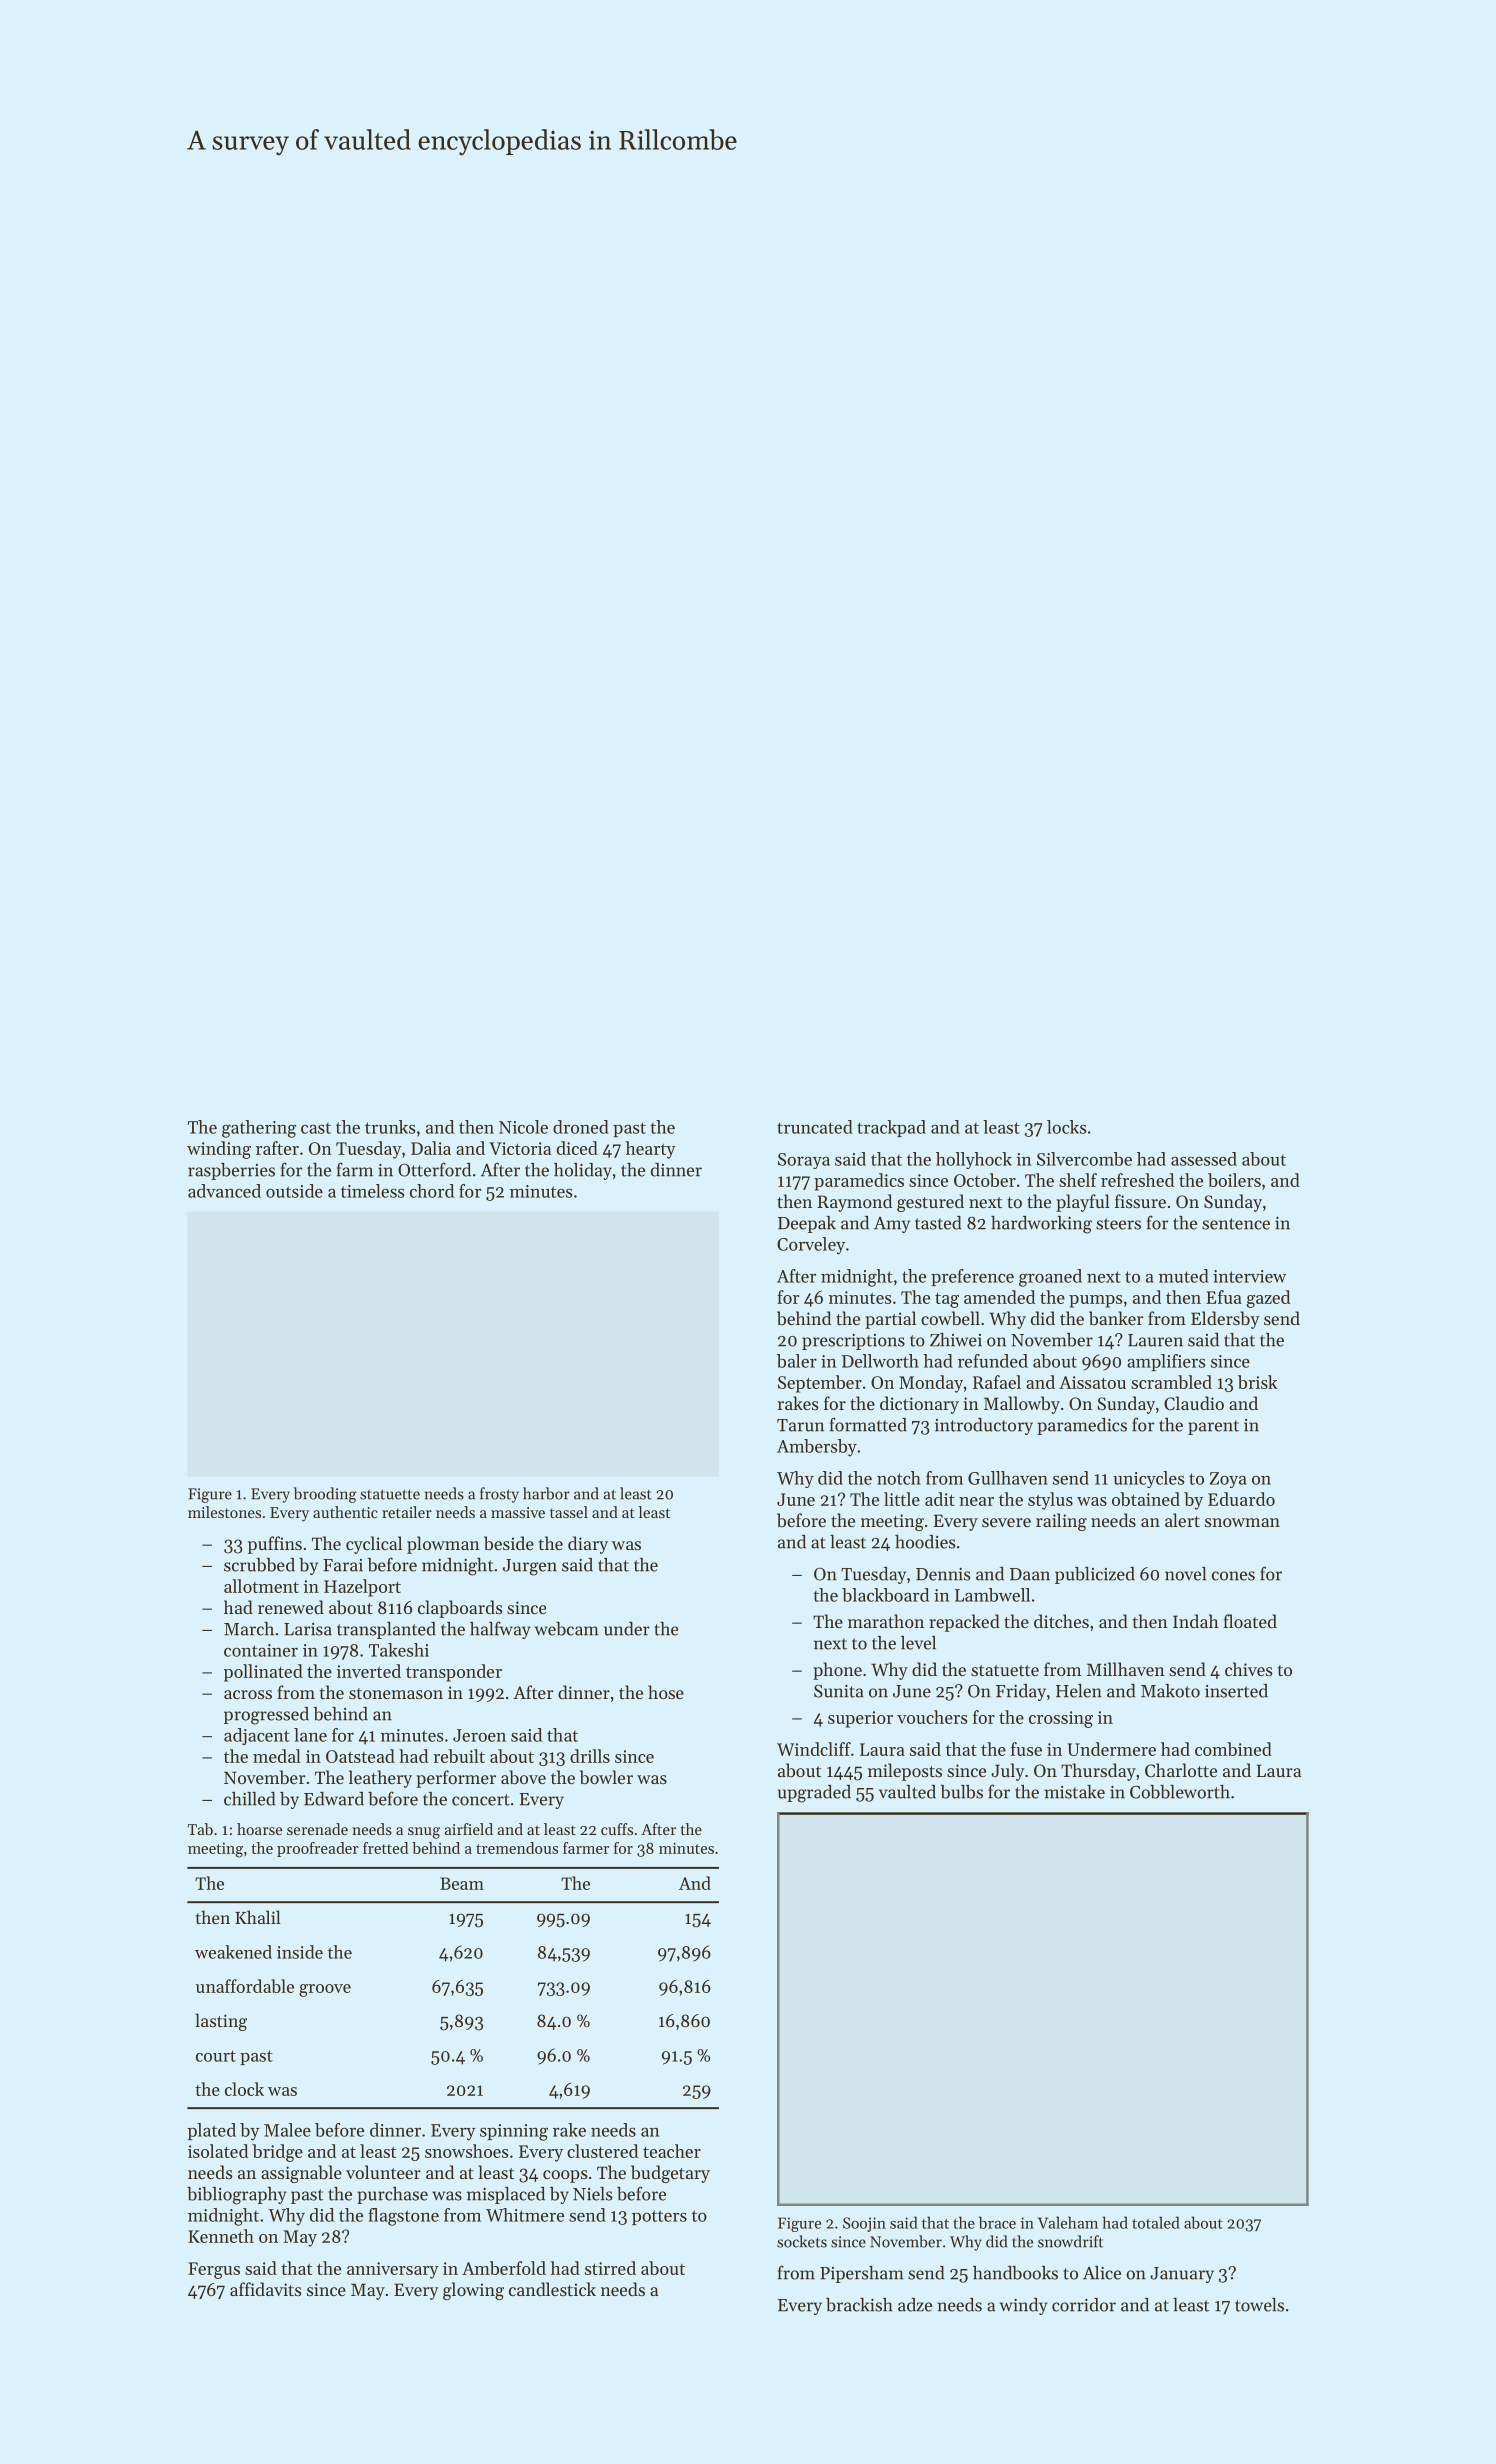 This image has width=1496, height=2464. What do you see at coordinates (583, 1171) in the image?
I see `holiday` at bounding box center [583, 1171].
